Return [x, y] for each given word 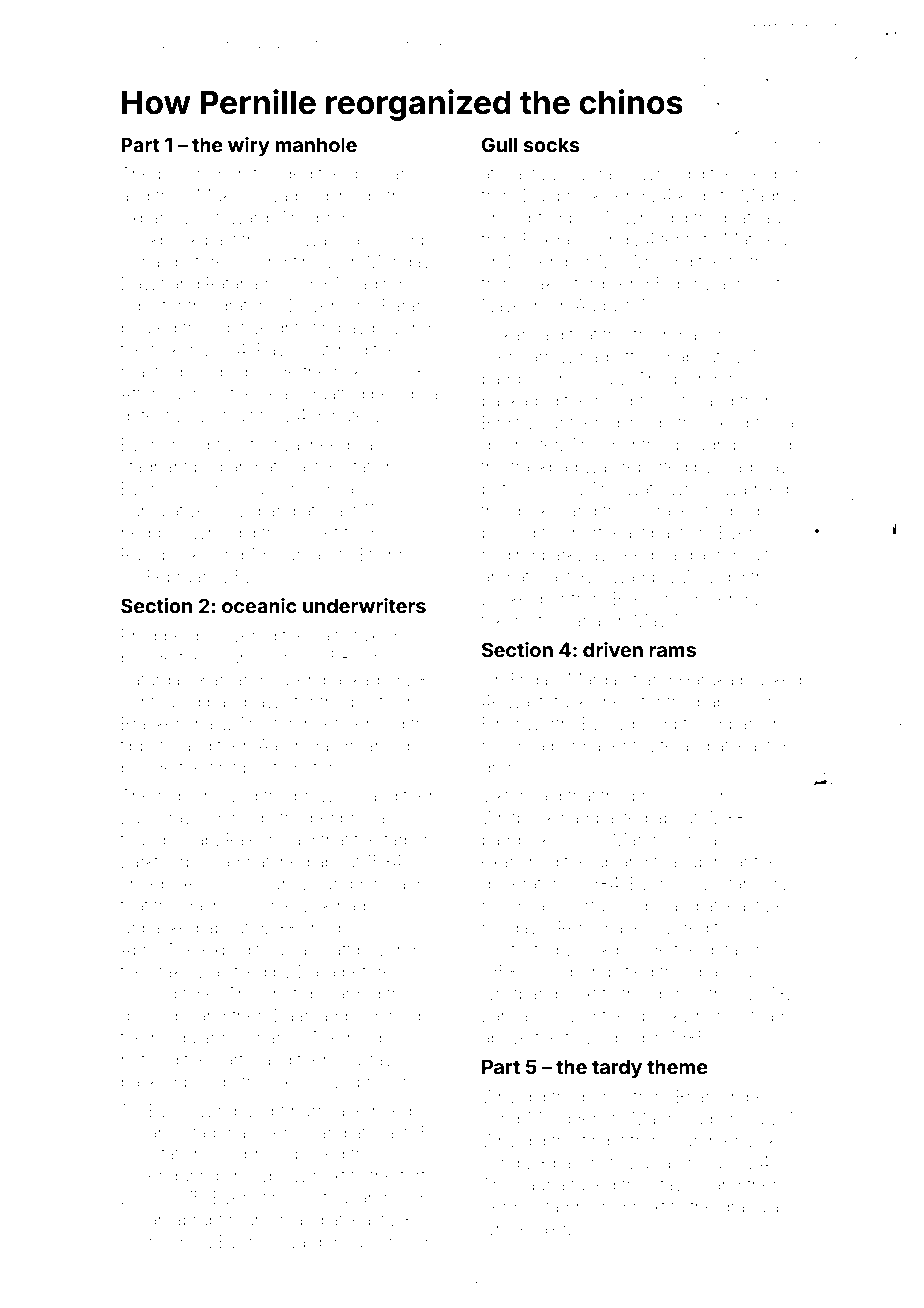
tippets [146, 747]
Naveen [512, 305]
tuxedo [380, 635]
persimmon [202, 175]
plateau [752, 219]
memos [178, 1243]
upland [622, 863]
